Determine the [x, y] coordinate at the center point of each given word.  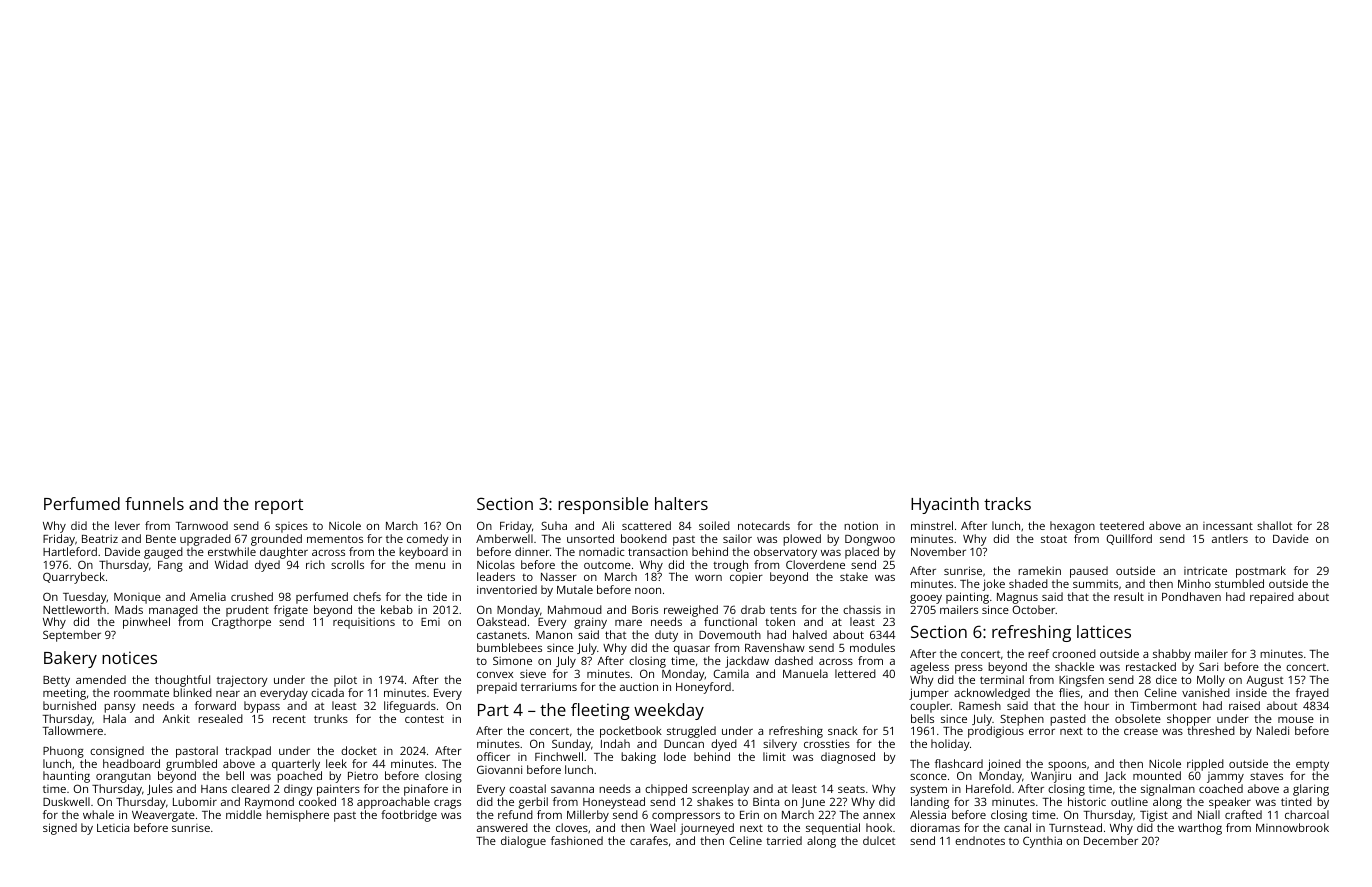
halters [681, 503]
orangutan [123, 777]
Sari [1208, 666]
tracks [1007, 503]
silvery [780, 745]
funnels [154, 503]
